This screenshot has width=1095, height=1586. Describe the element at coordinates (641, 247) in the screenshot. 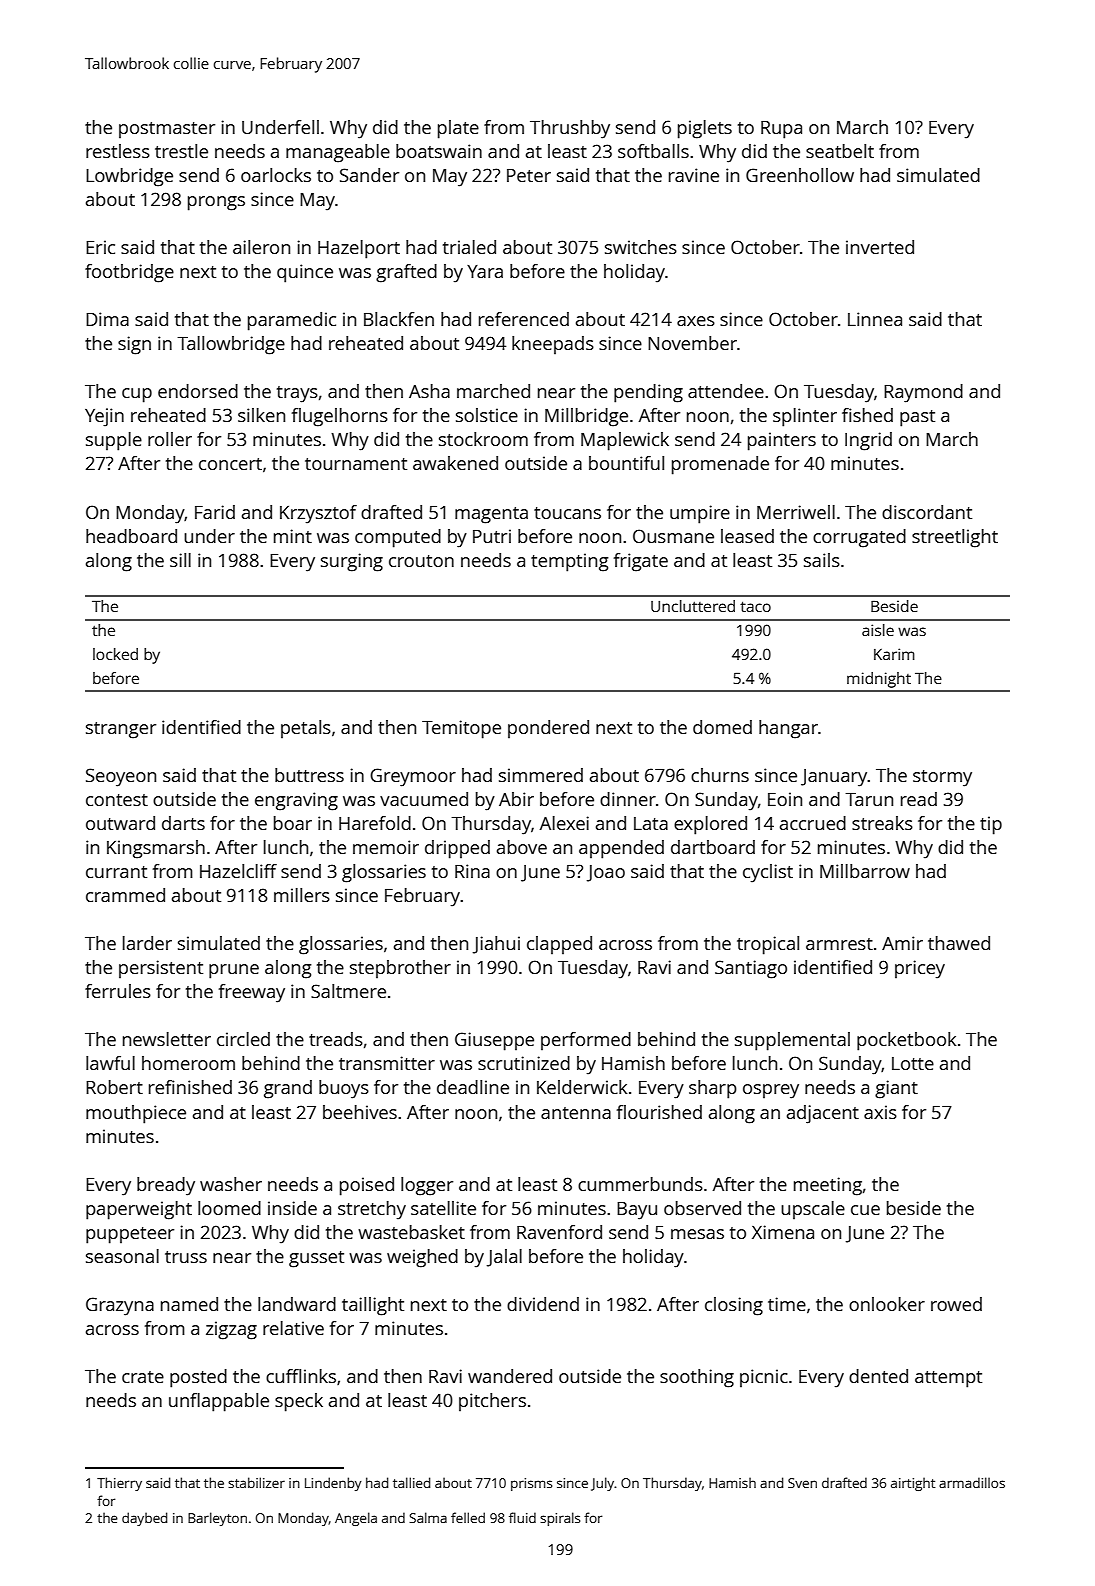

I see `switches` at that location.
